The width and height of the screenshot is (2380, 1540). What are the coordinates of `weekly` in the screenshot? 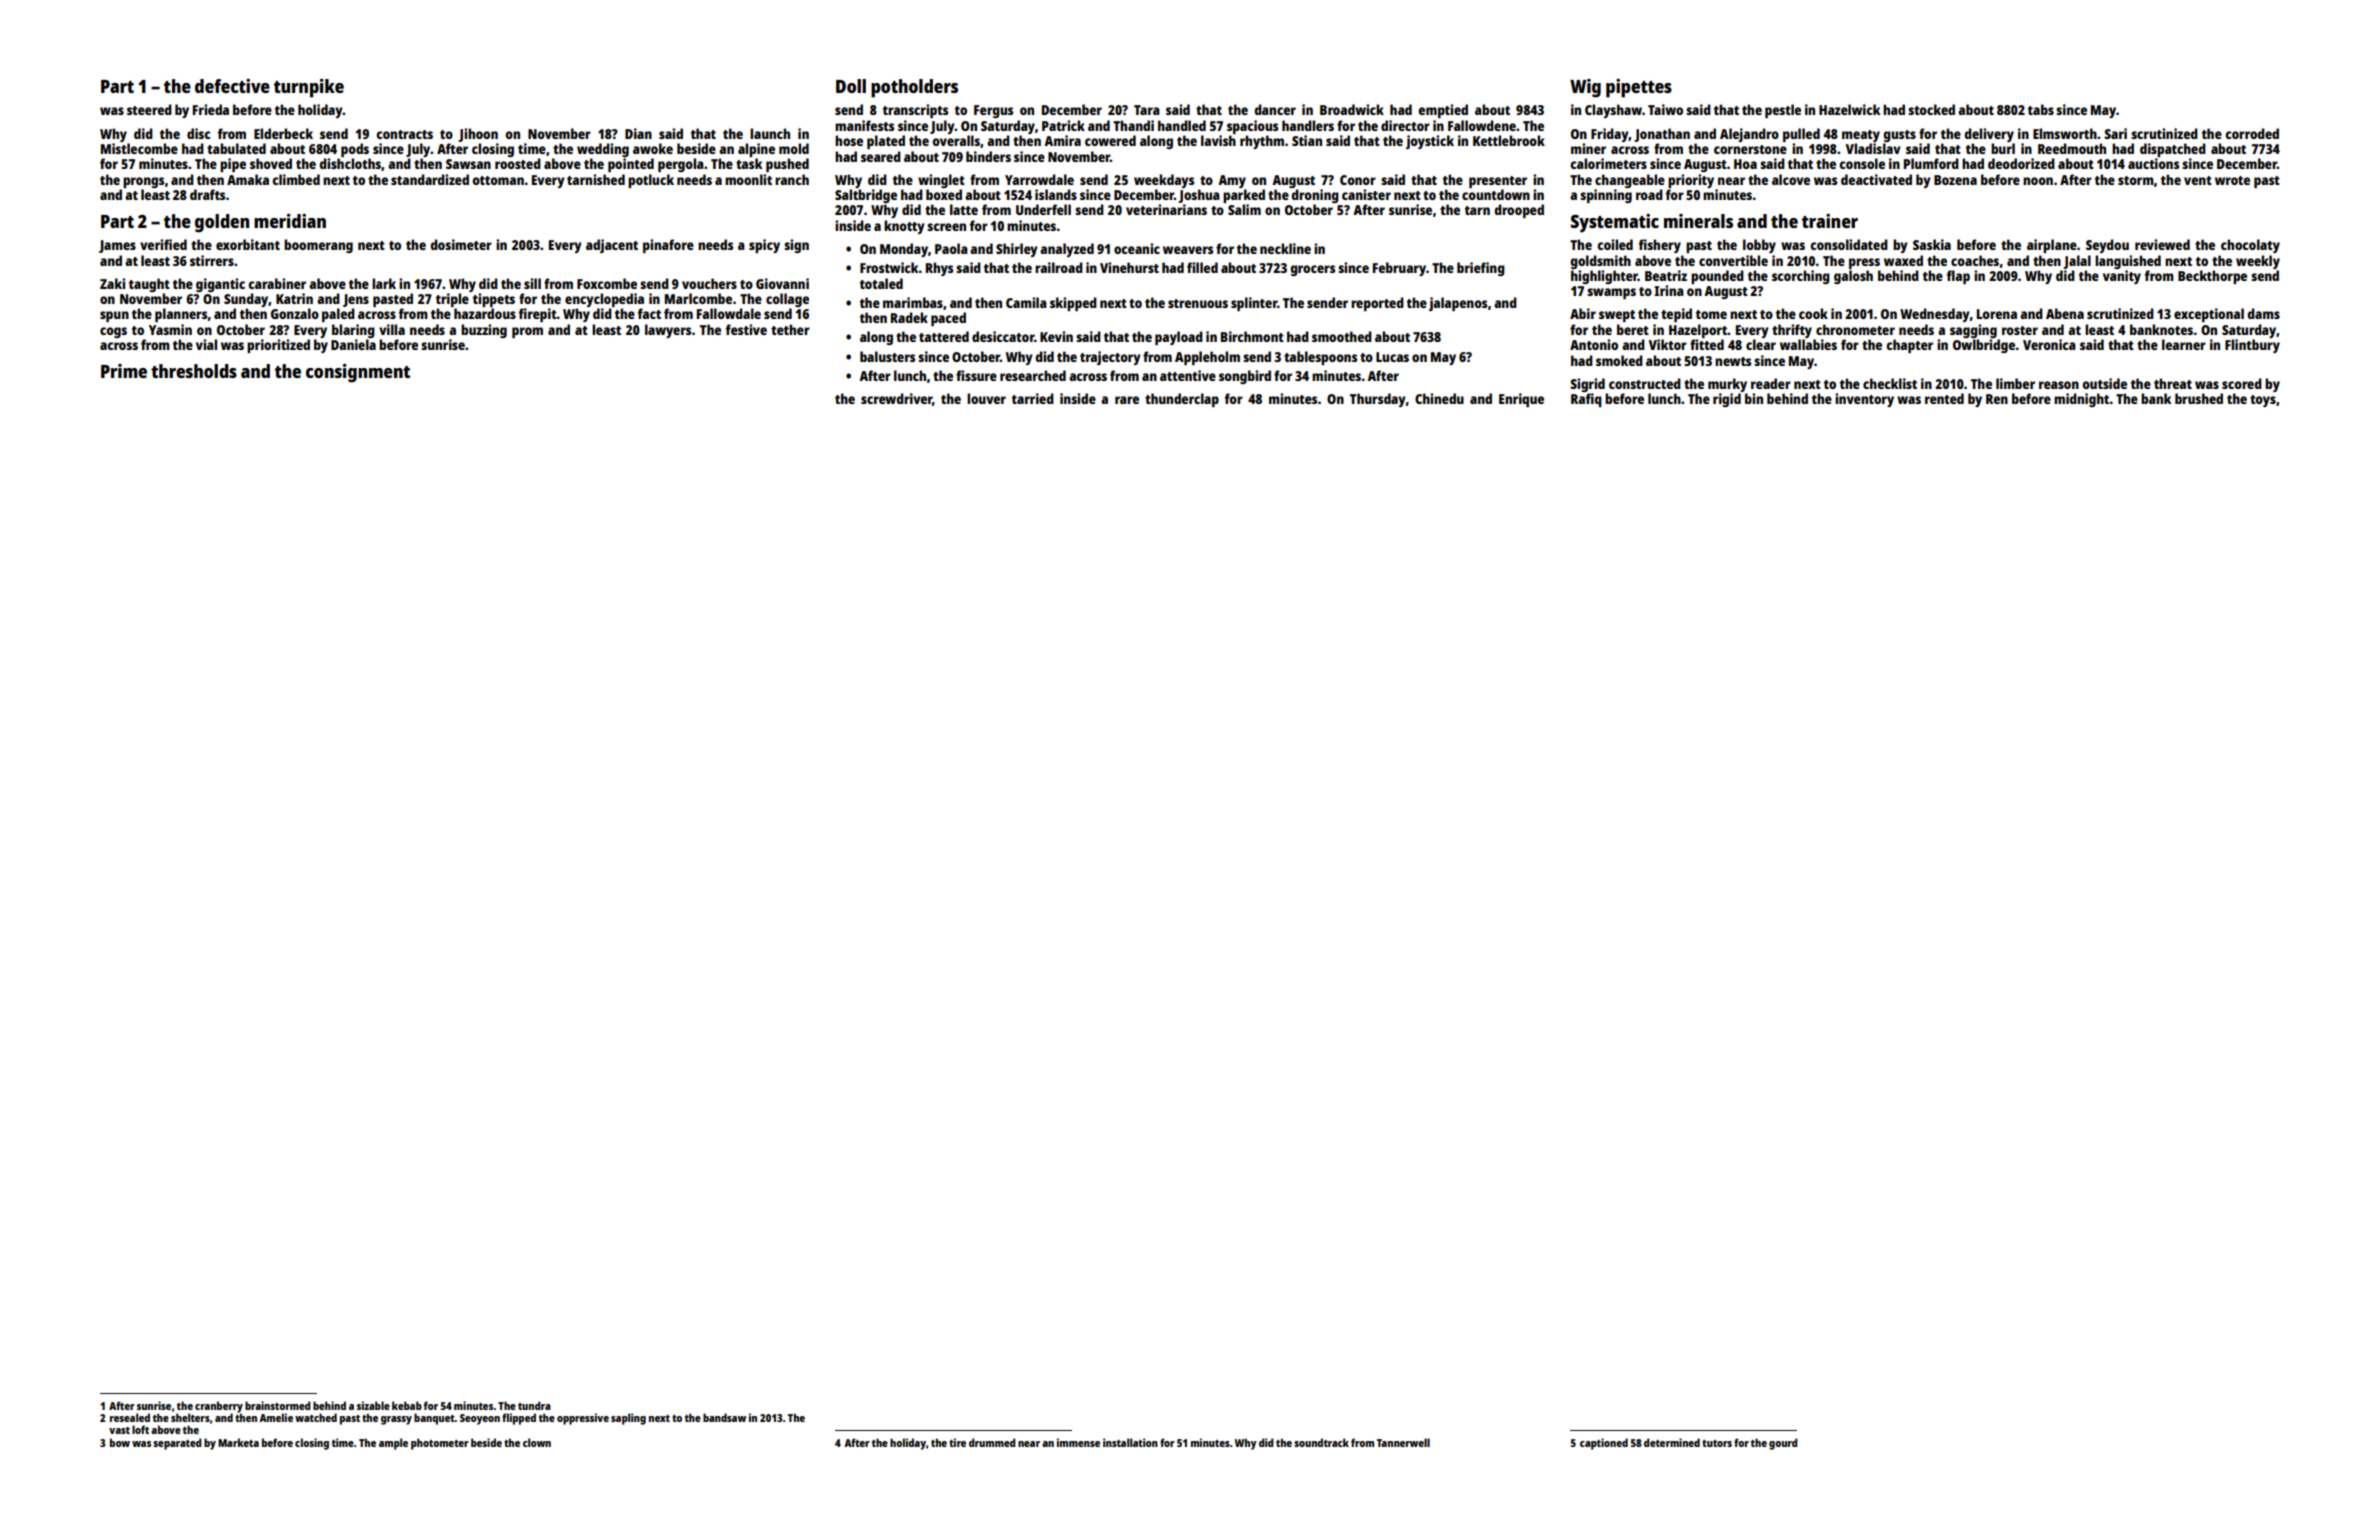 It's located at (2258, 262).
